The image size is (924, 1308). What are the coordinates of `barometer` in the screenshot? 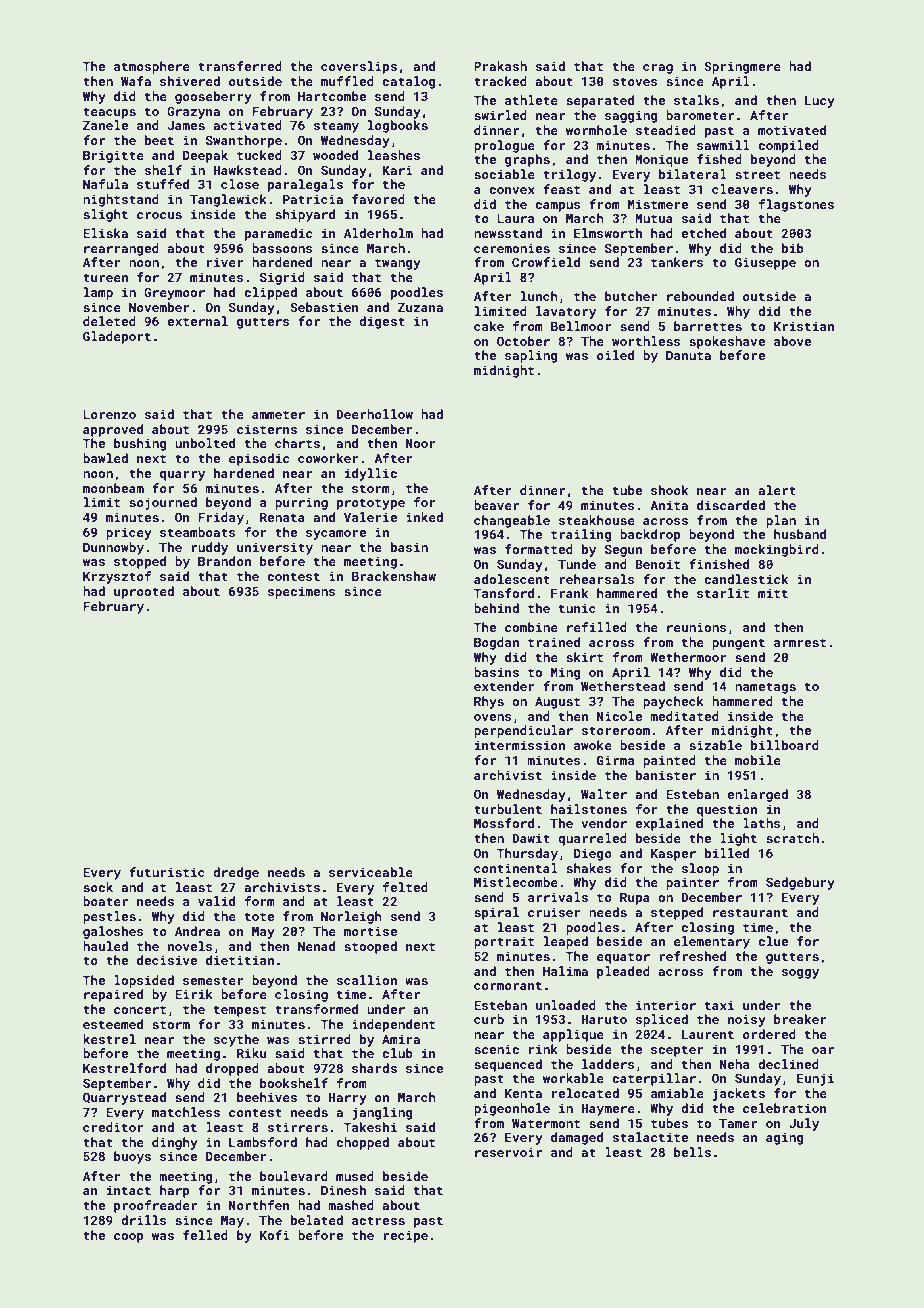 It's located at (700, 115).
